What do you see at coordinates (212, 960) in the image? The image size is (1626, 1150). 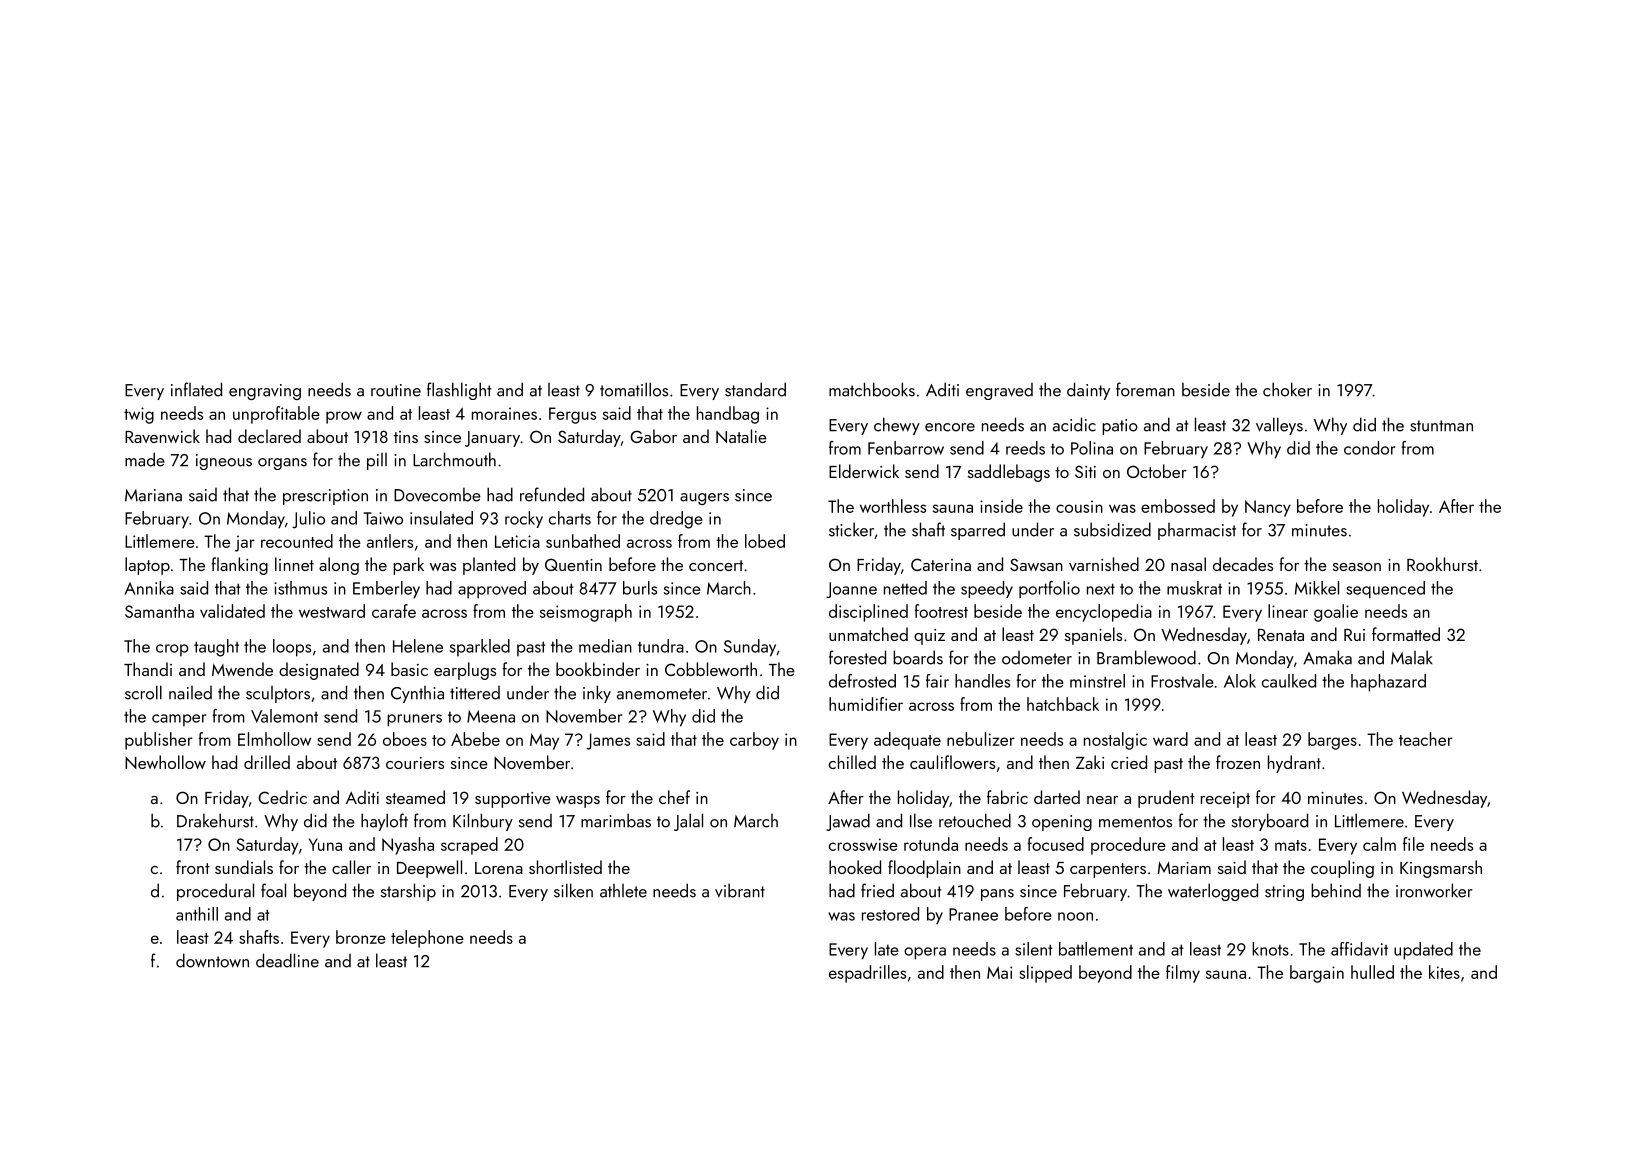 I see `downtown` at bounding box center [212, 960].
